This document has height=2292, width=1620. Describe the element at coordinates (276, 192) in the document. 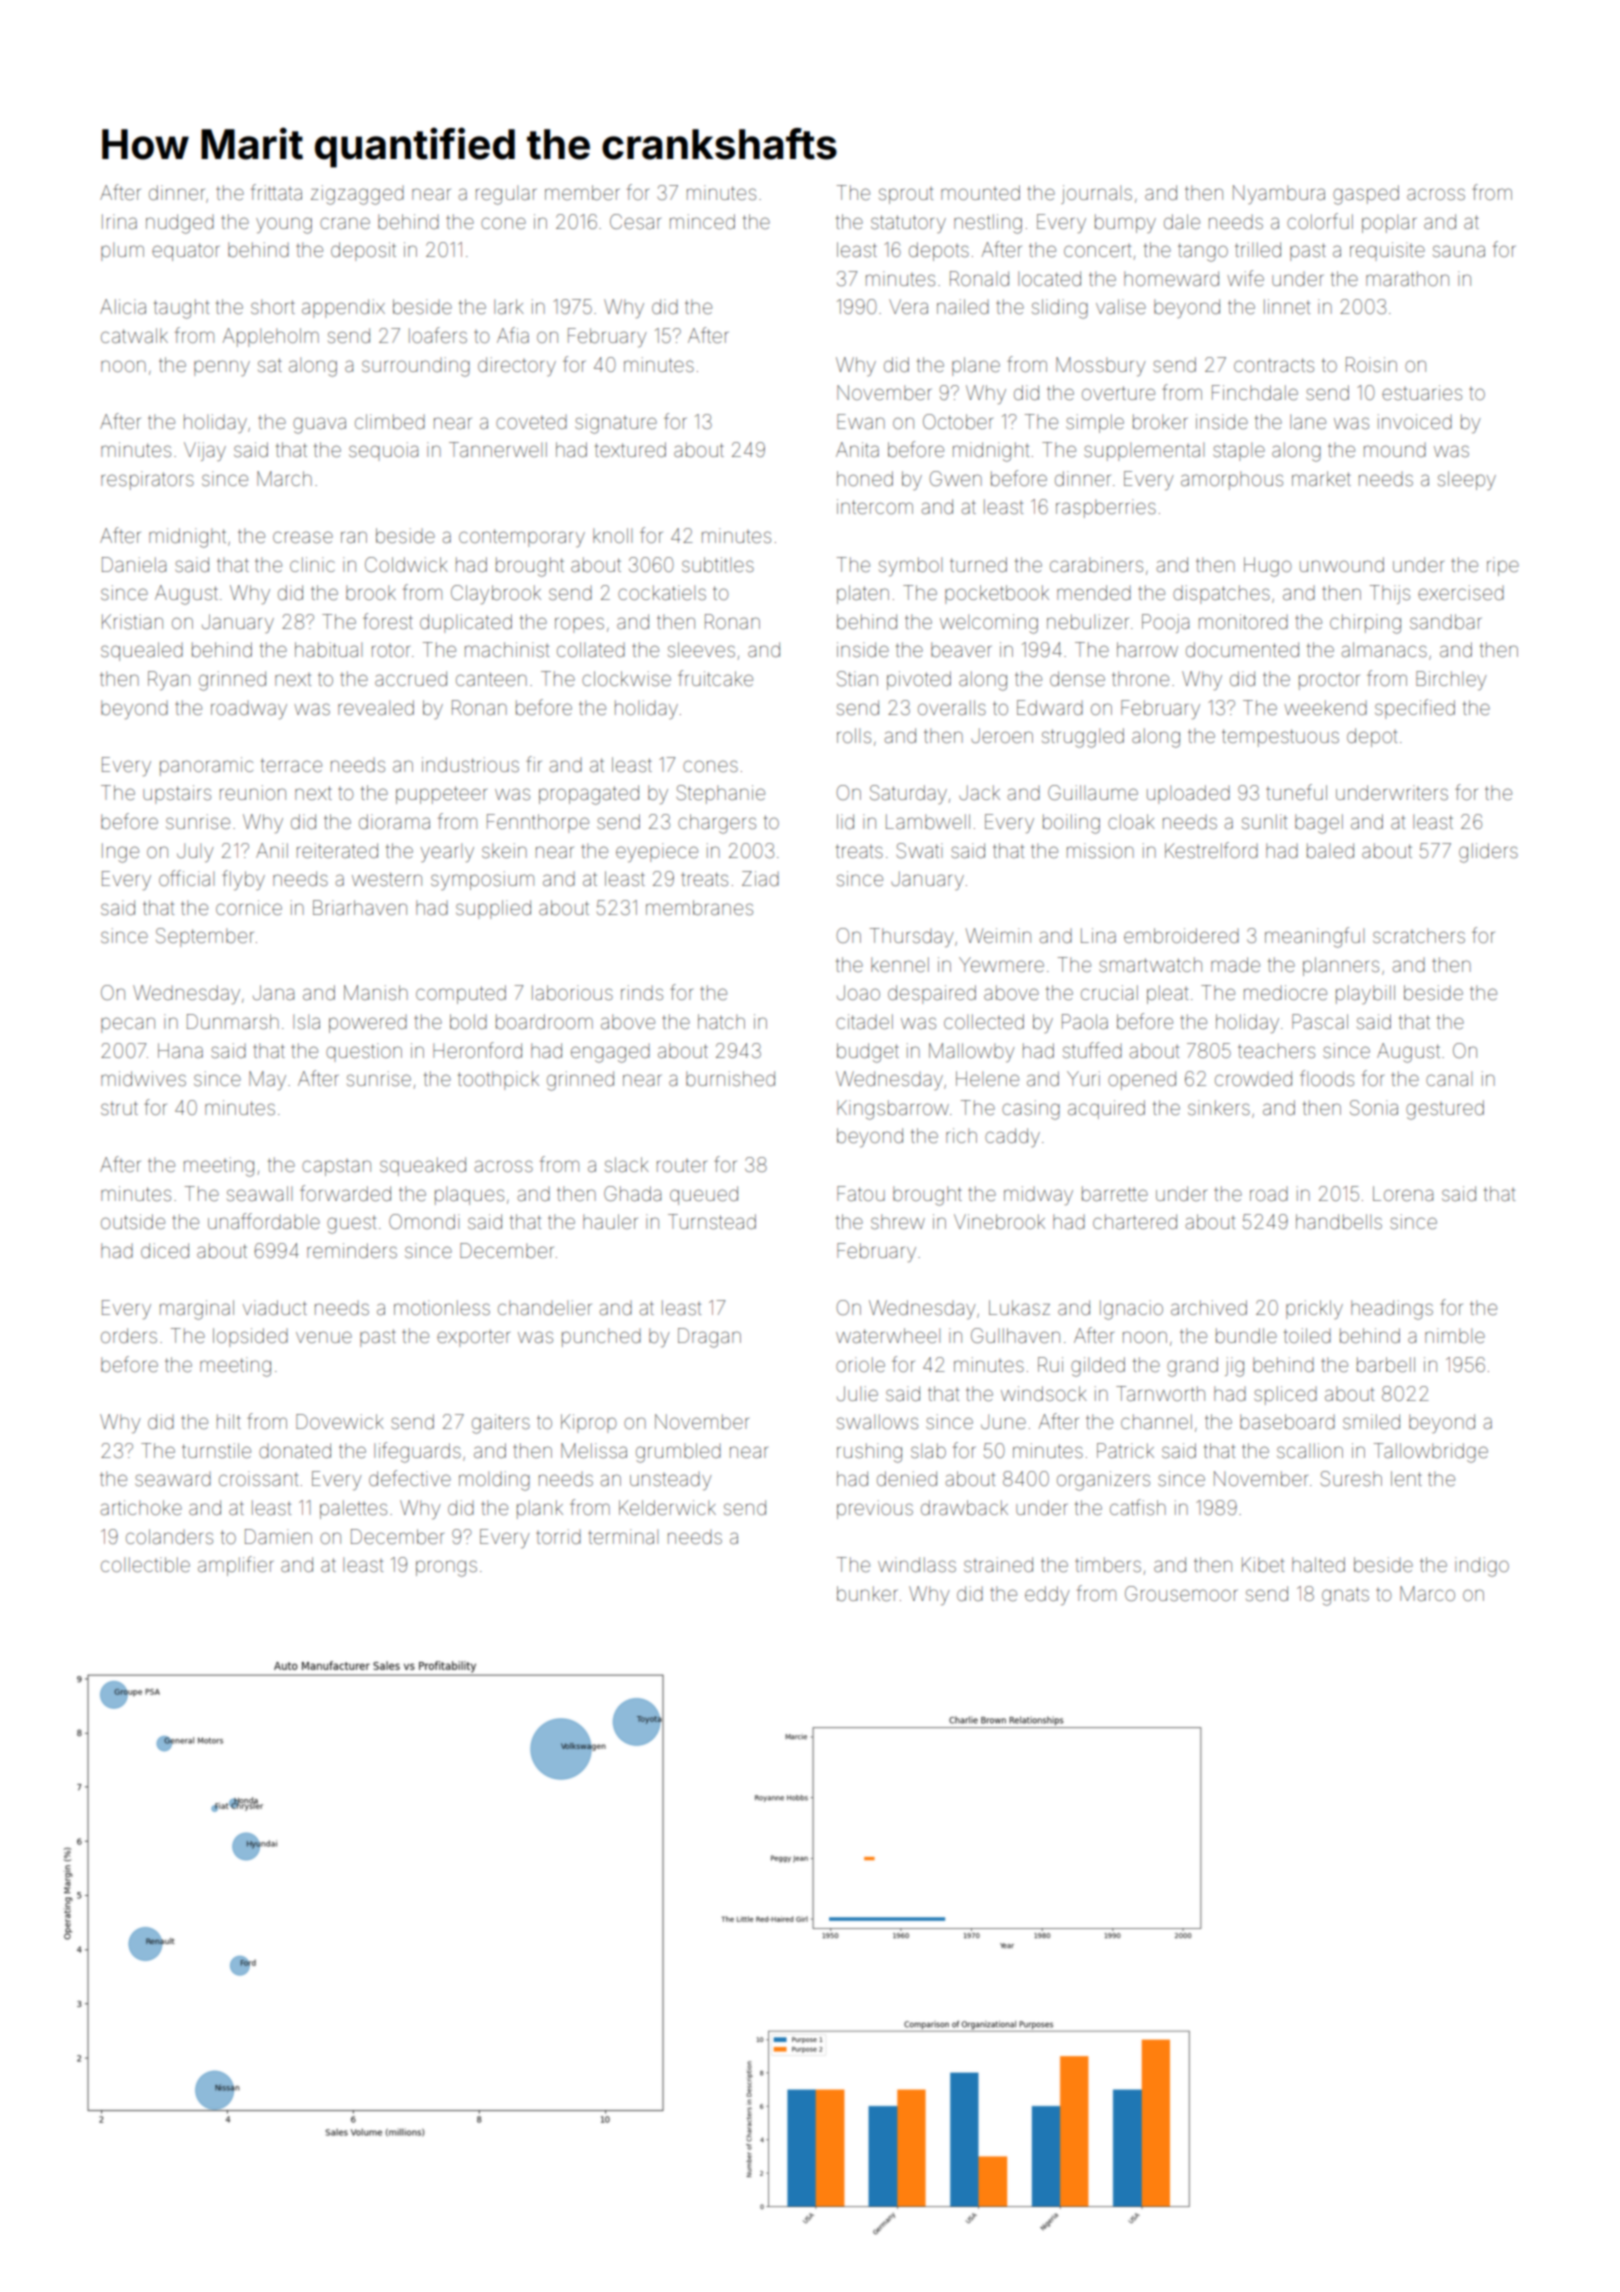

I see `frittata` at that location.
